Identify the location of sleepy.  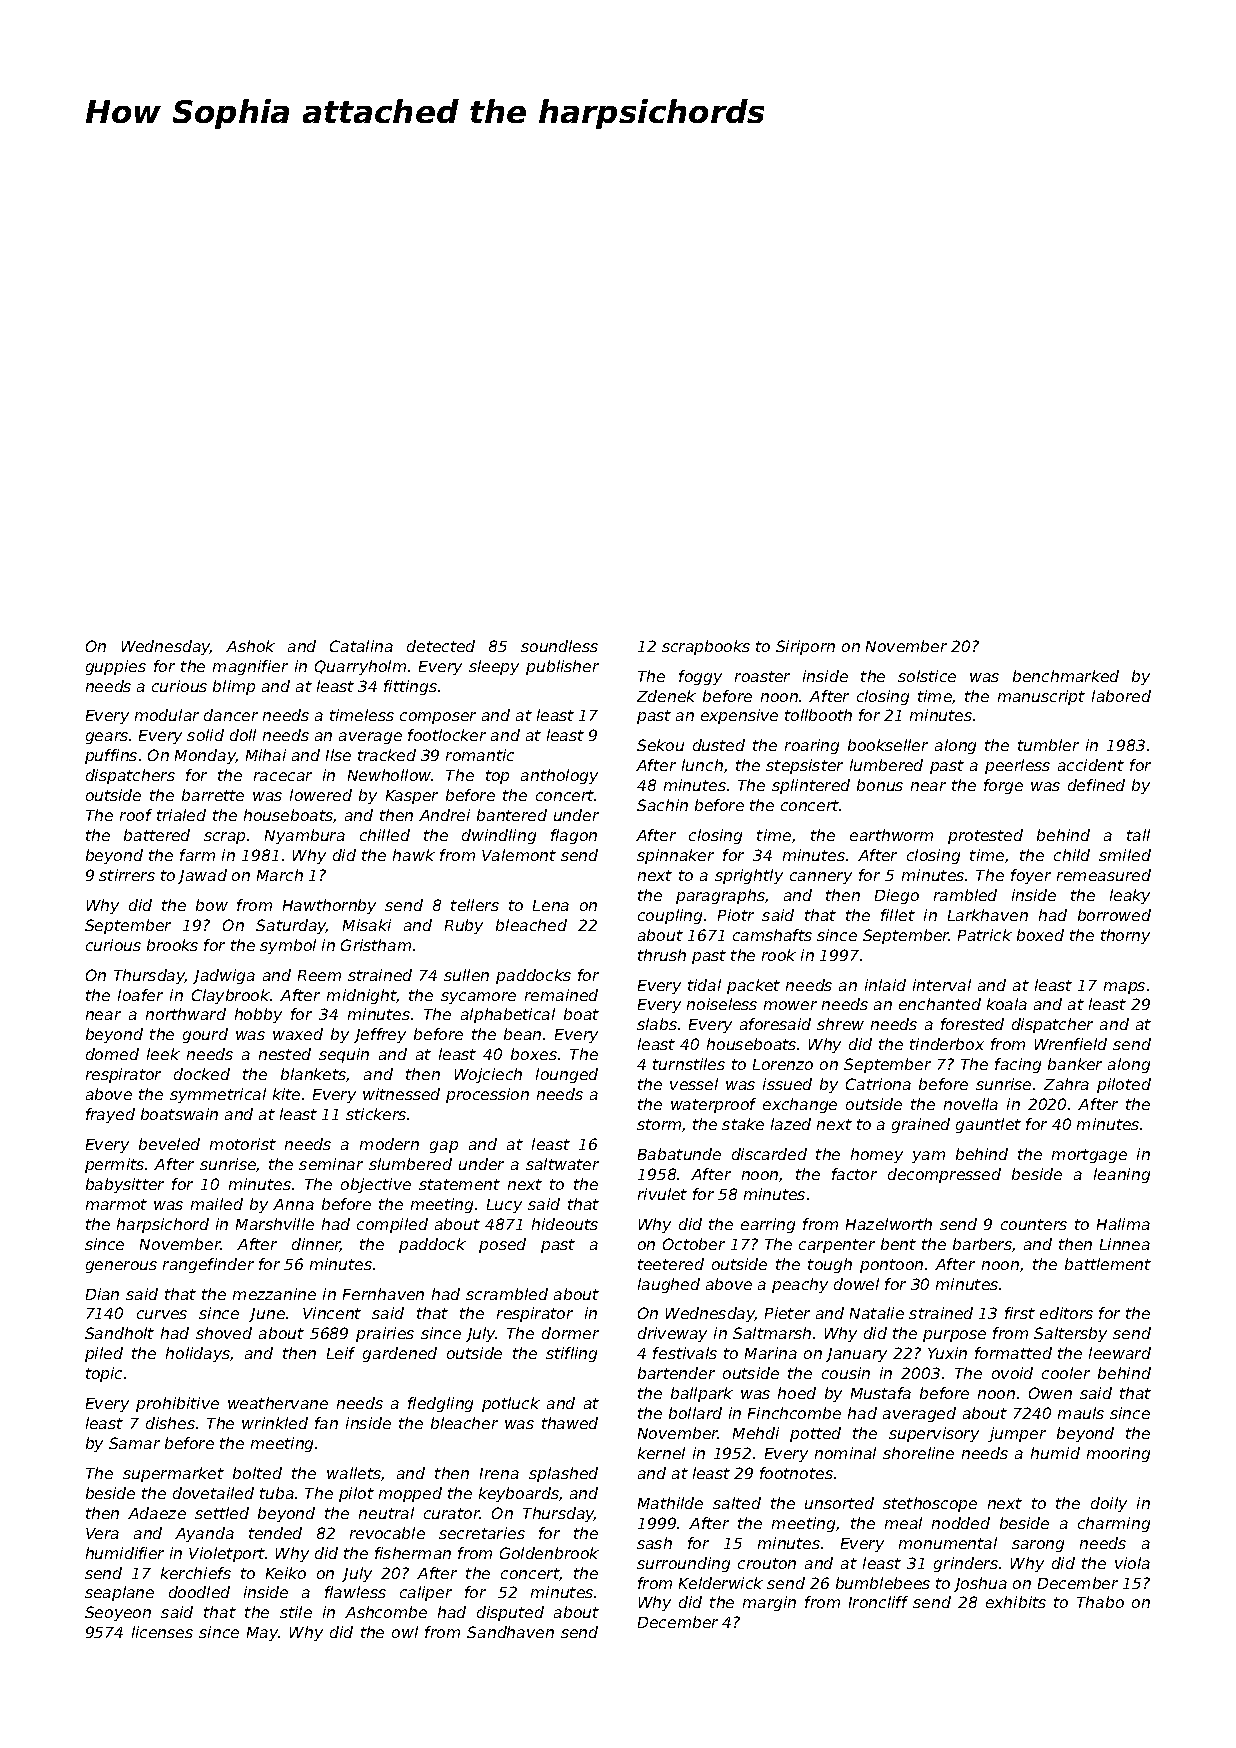
(494, 667).
